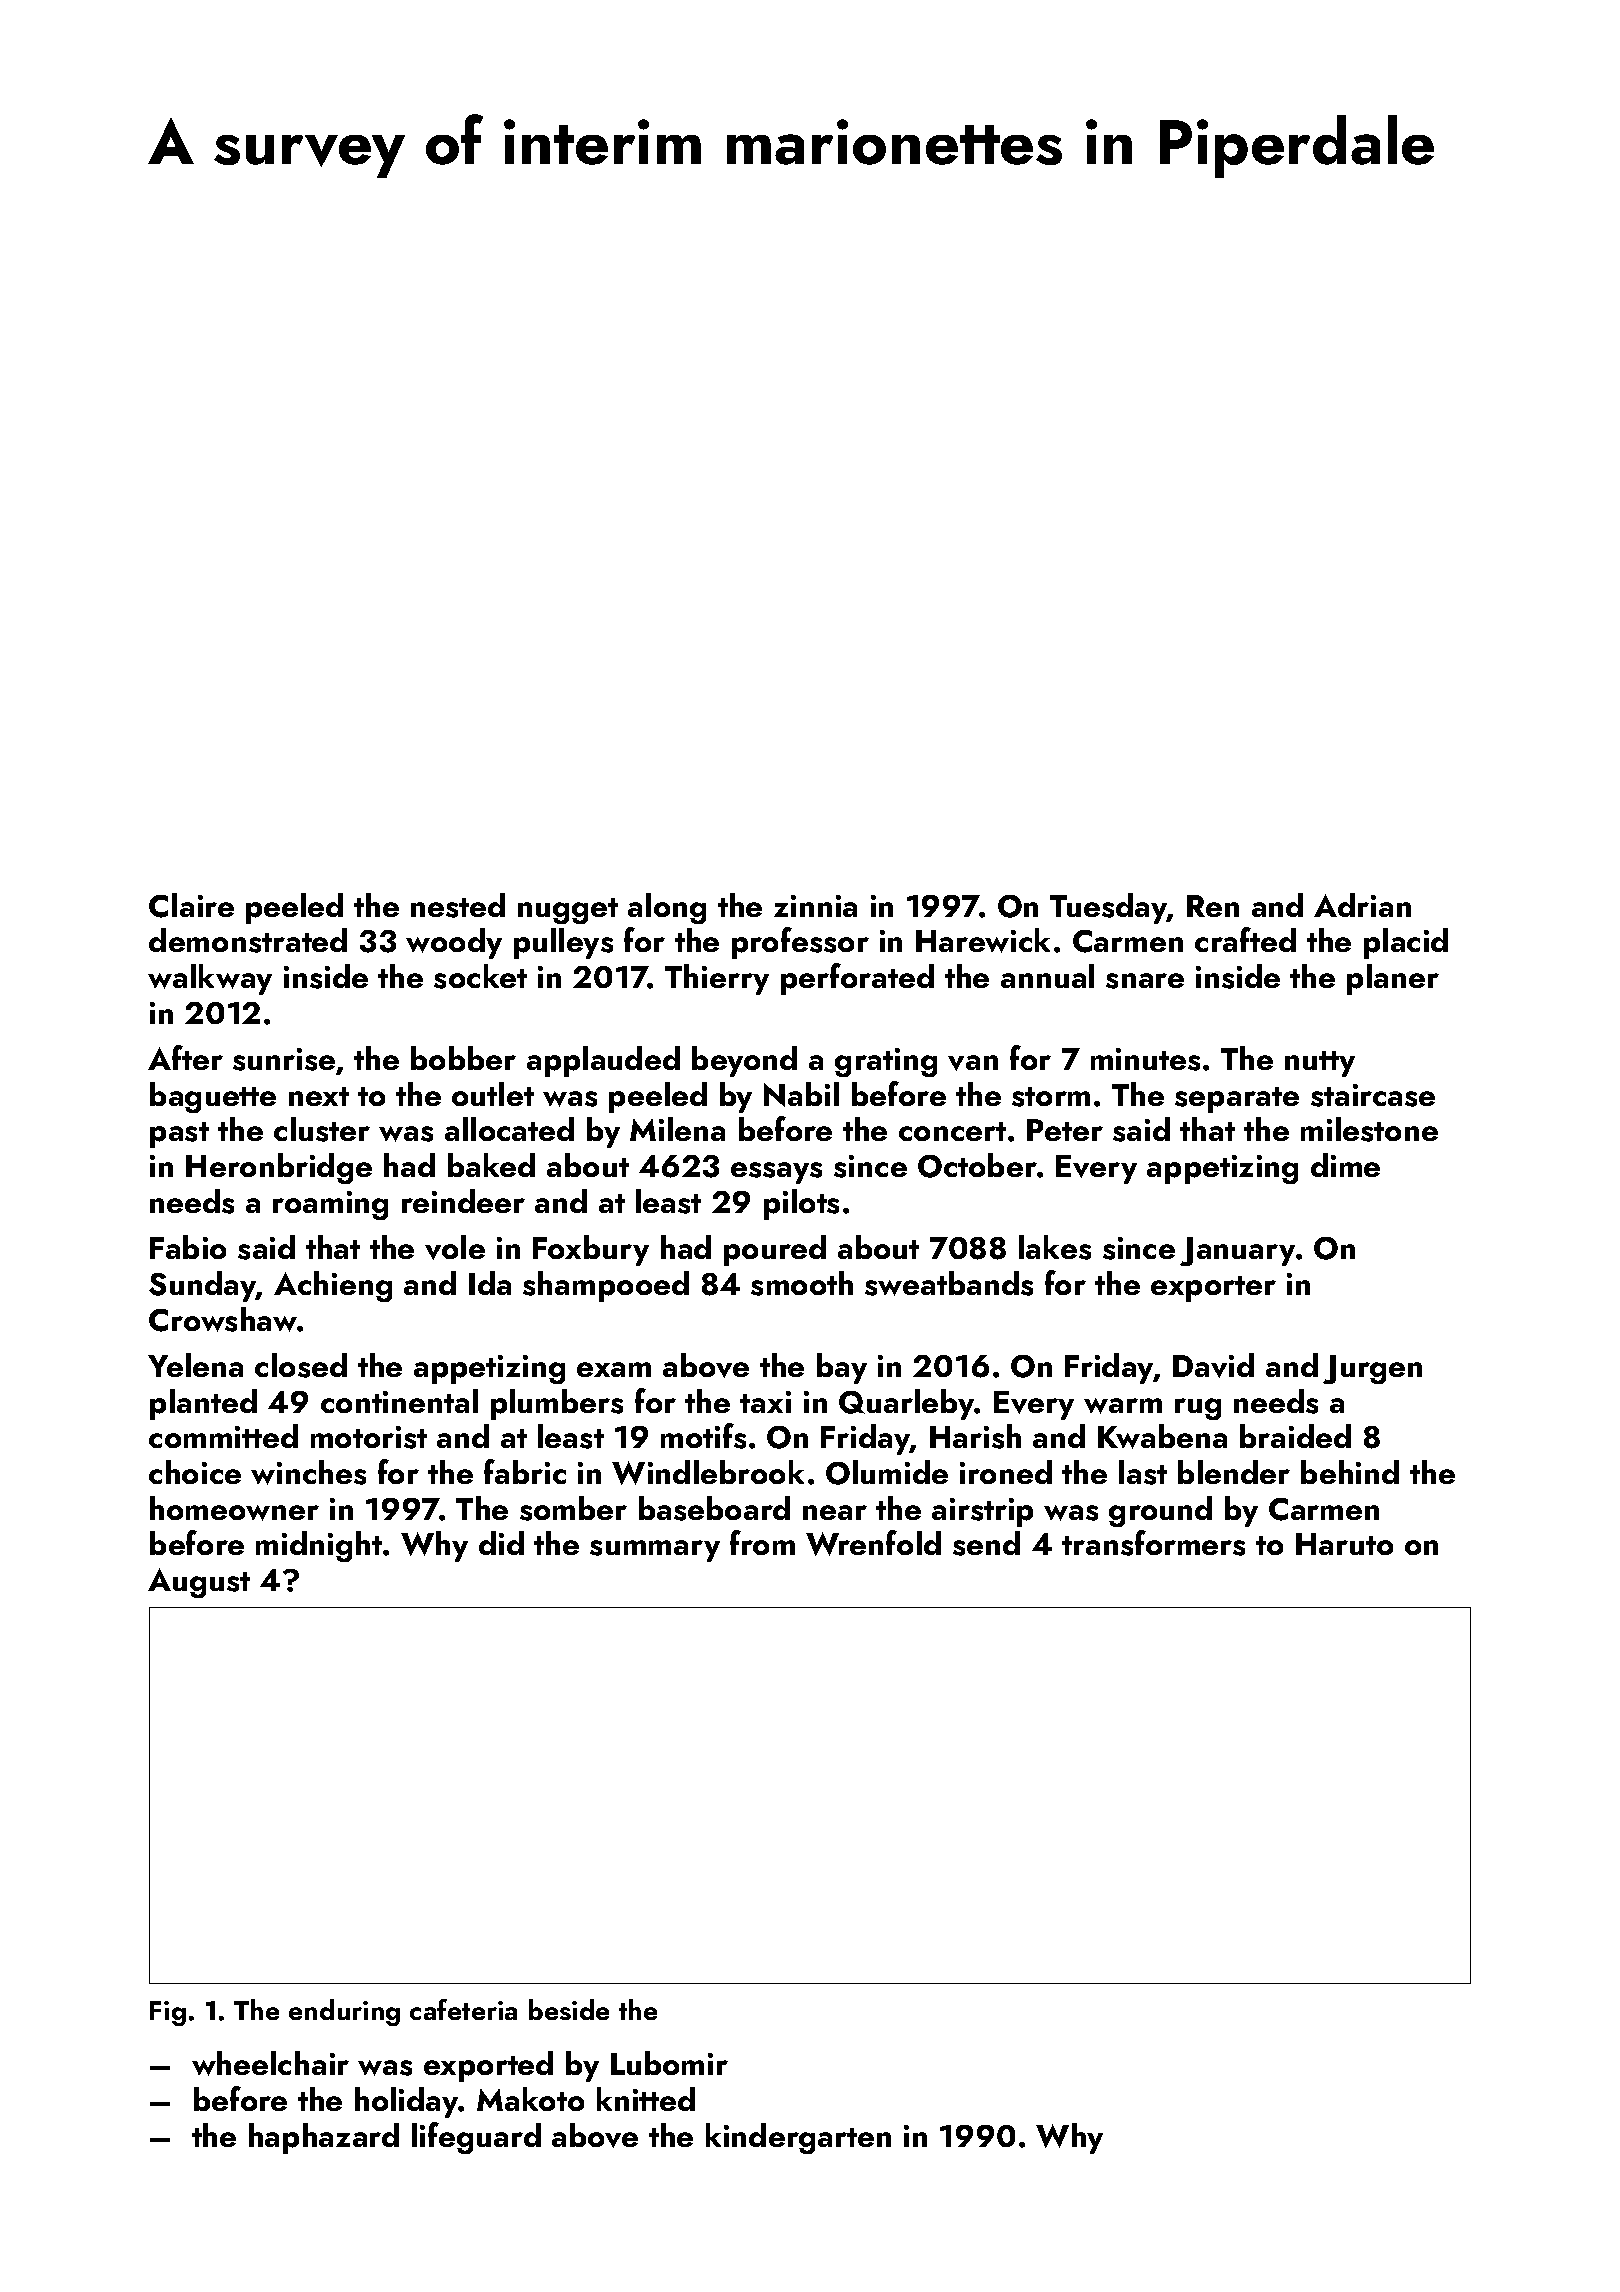  I want to click on reindeer, so click(463, 1201).
